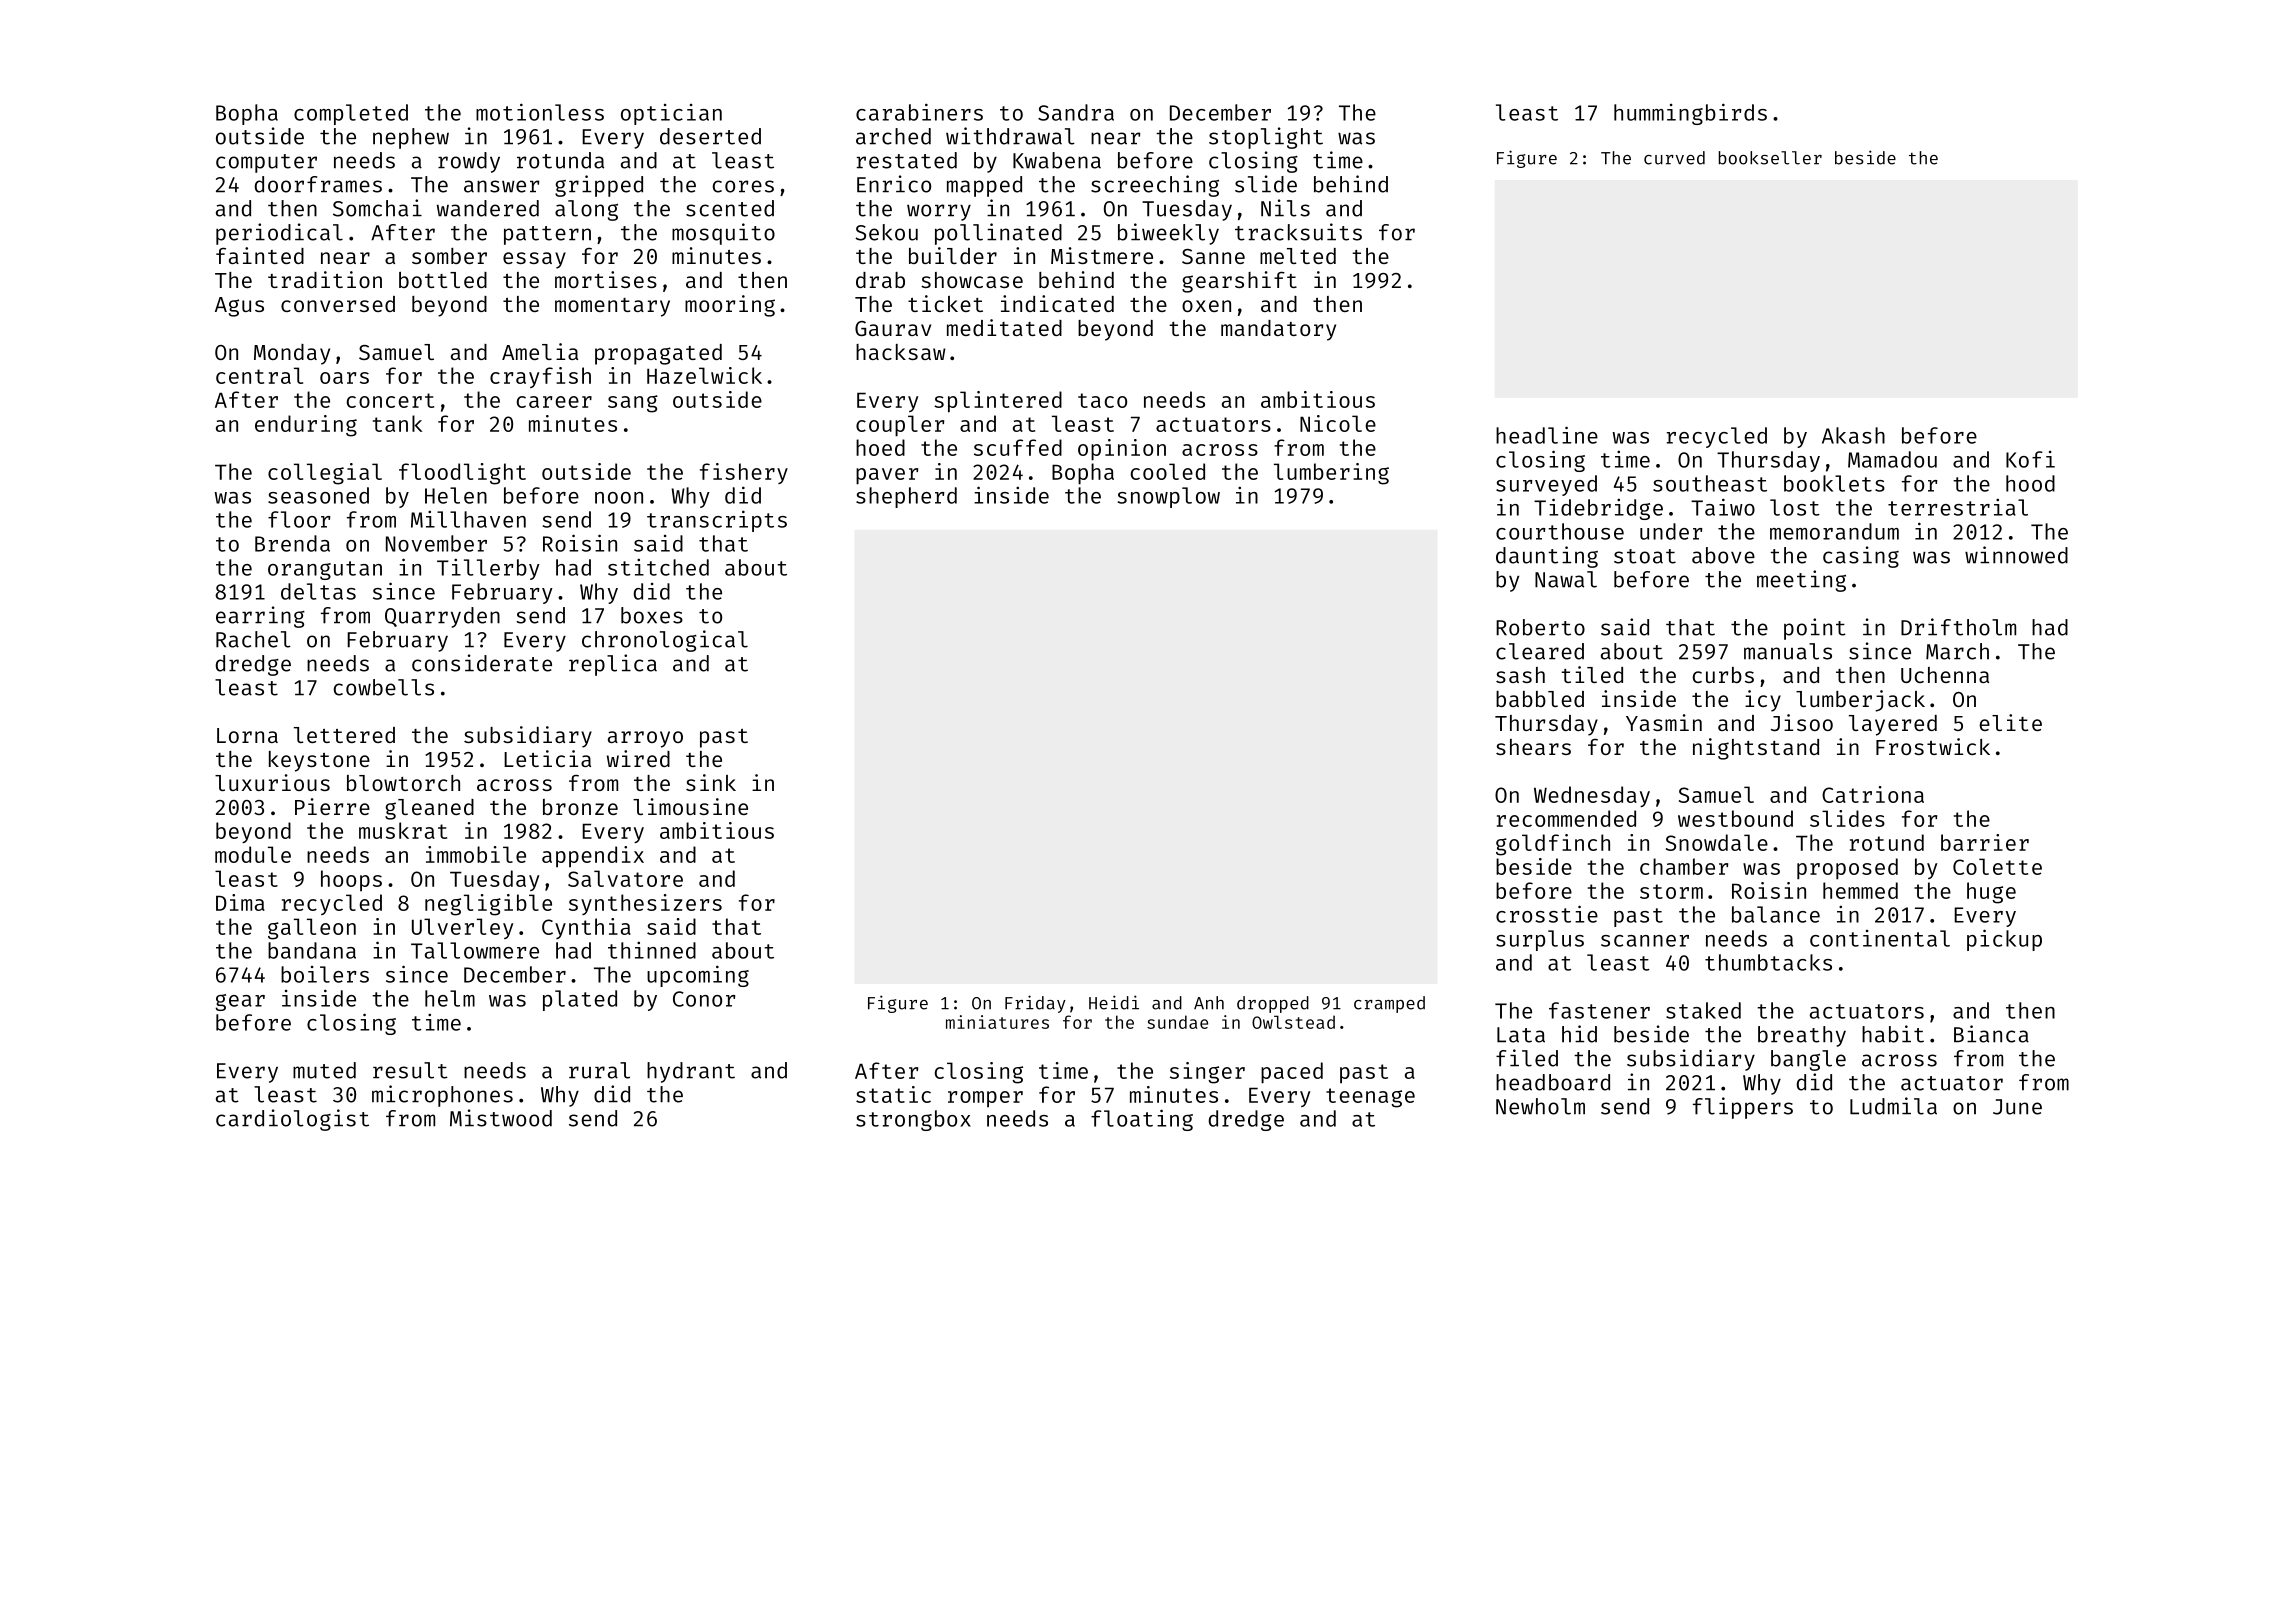  Describe the element at coordinates (711, 782) in the screenshot. I see `sink` at that location.
